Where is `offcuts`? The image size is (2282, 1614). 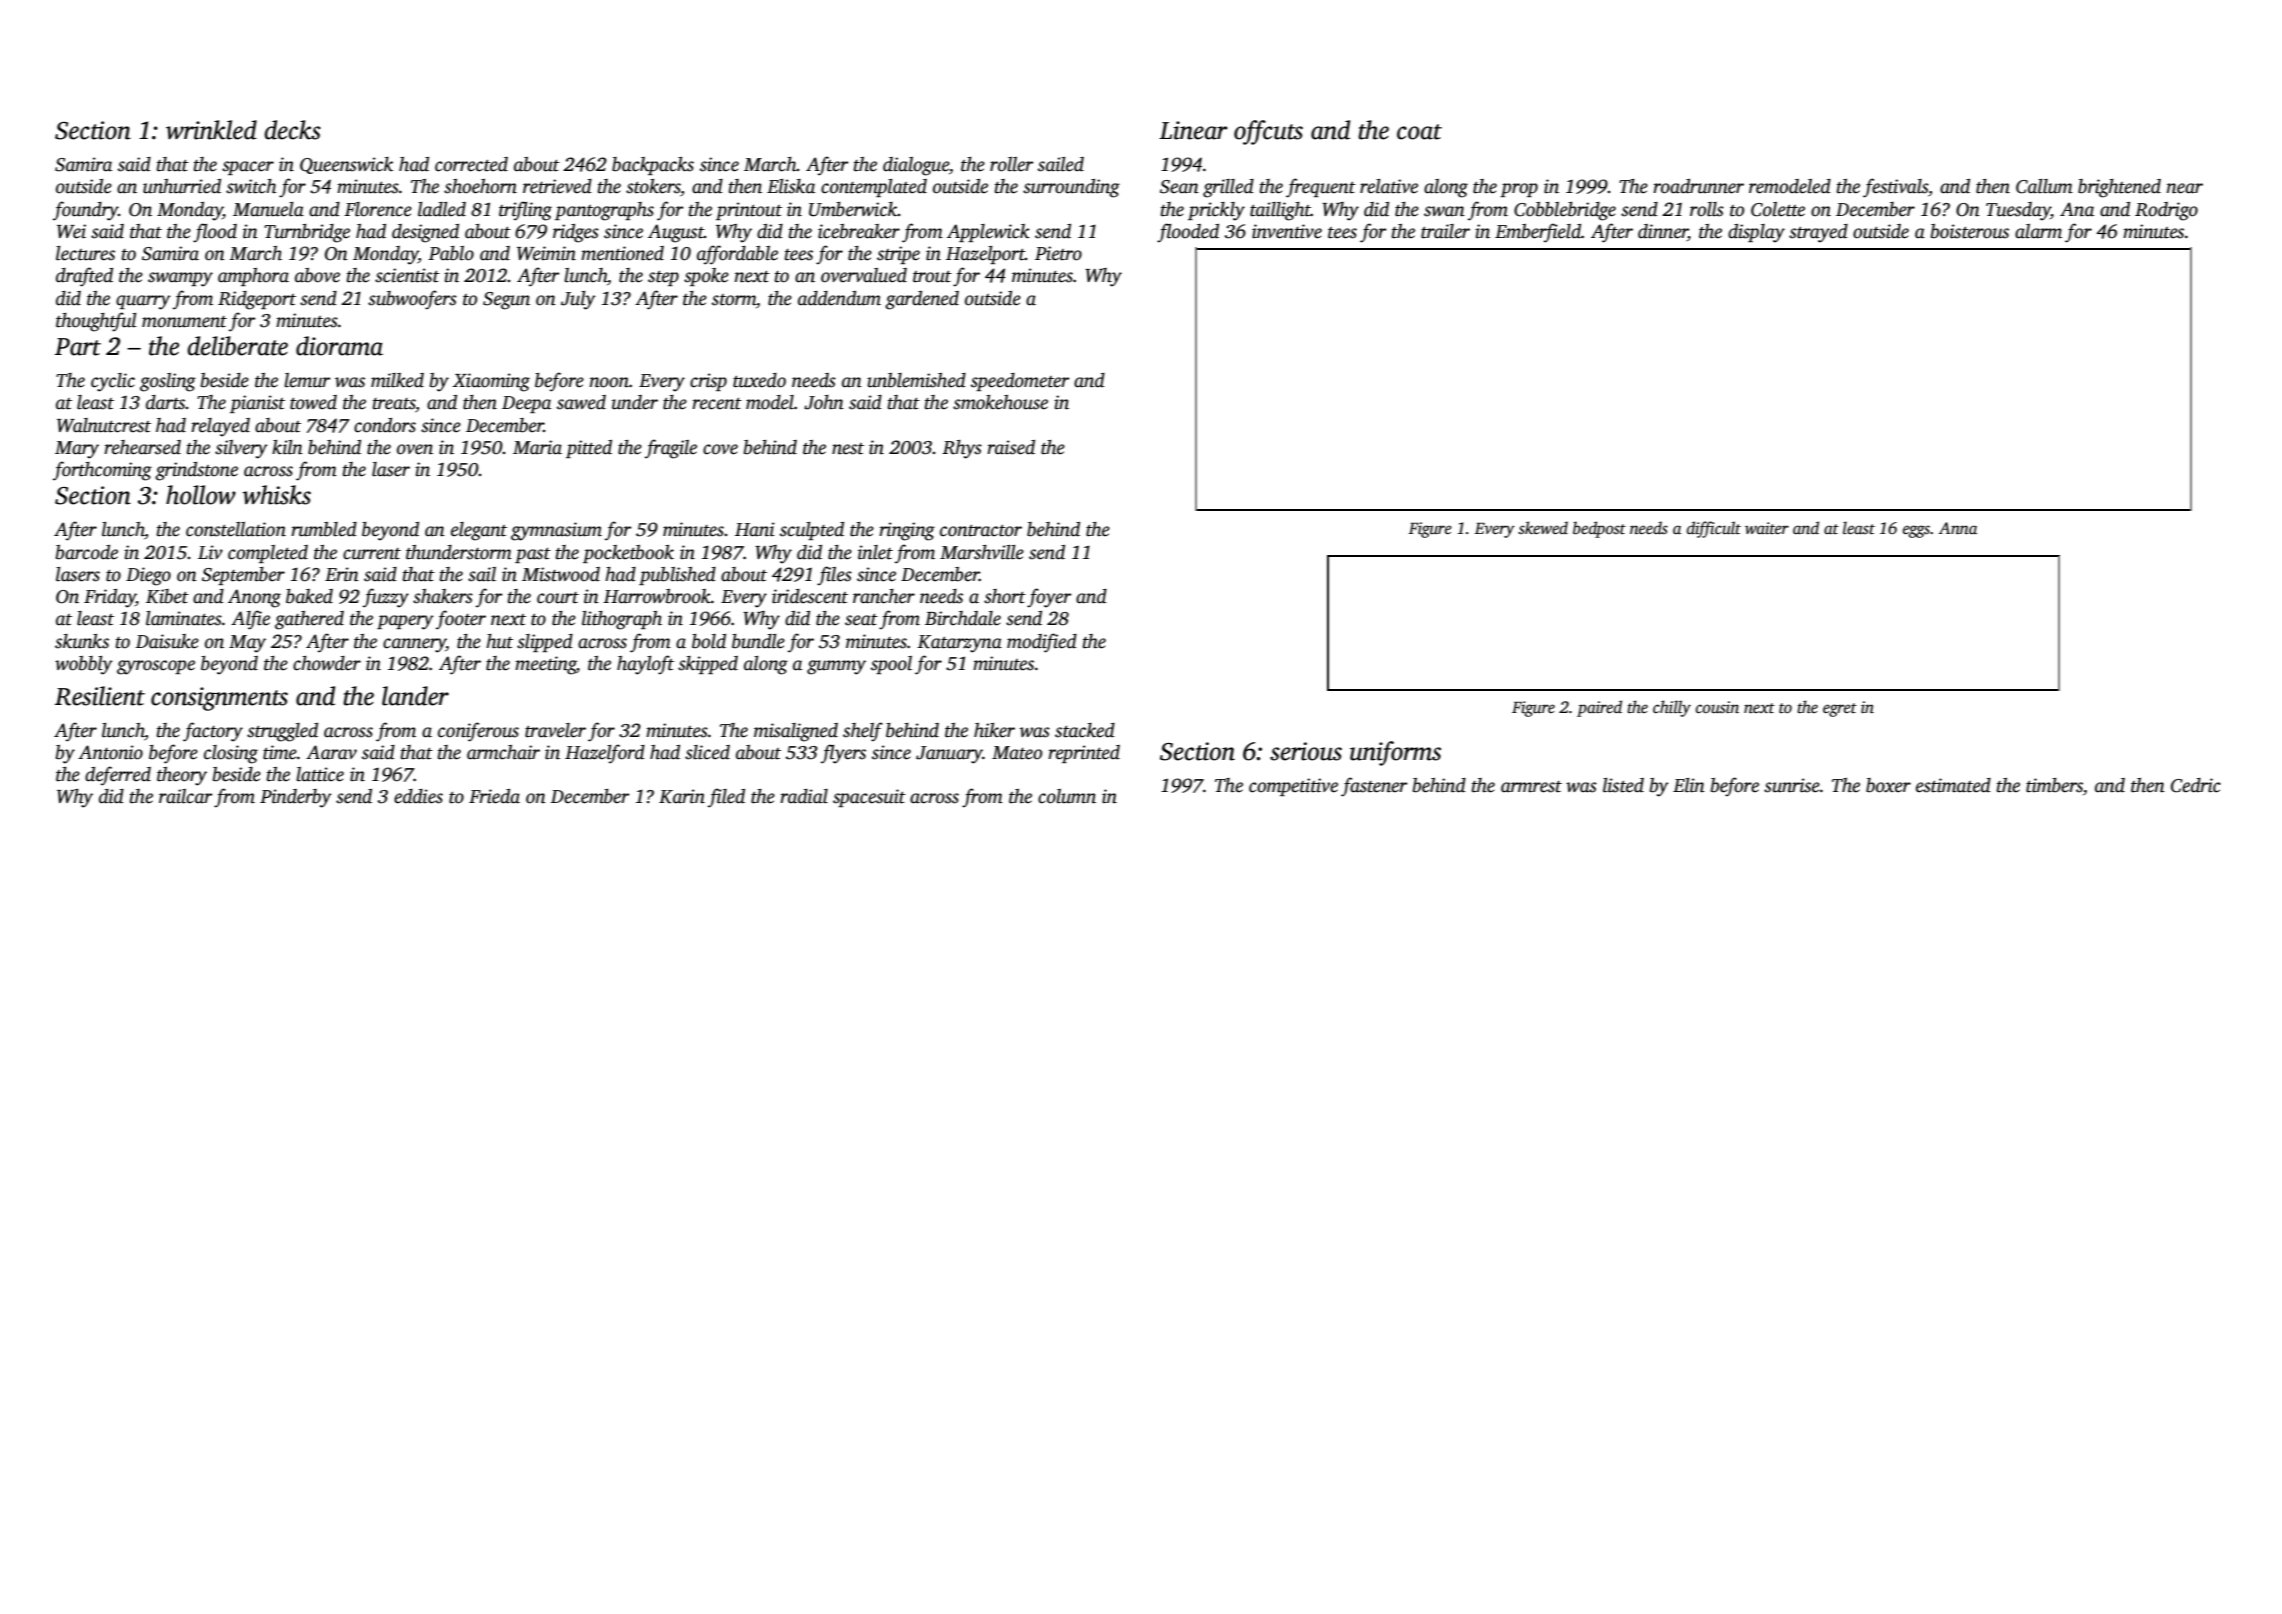
offcuts is located at coordinates (1268, 132).
